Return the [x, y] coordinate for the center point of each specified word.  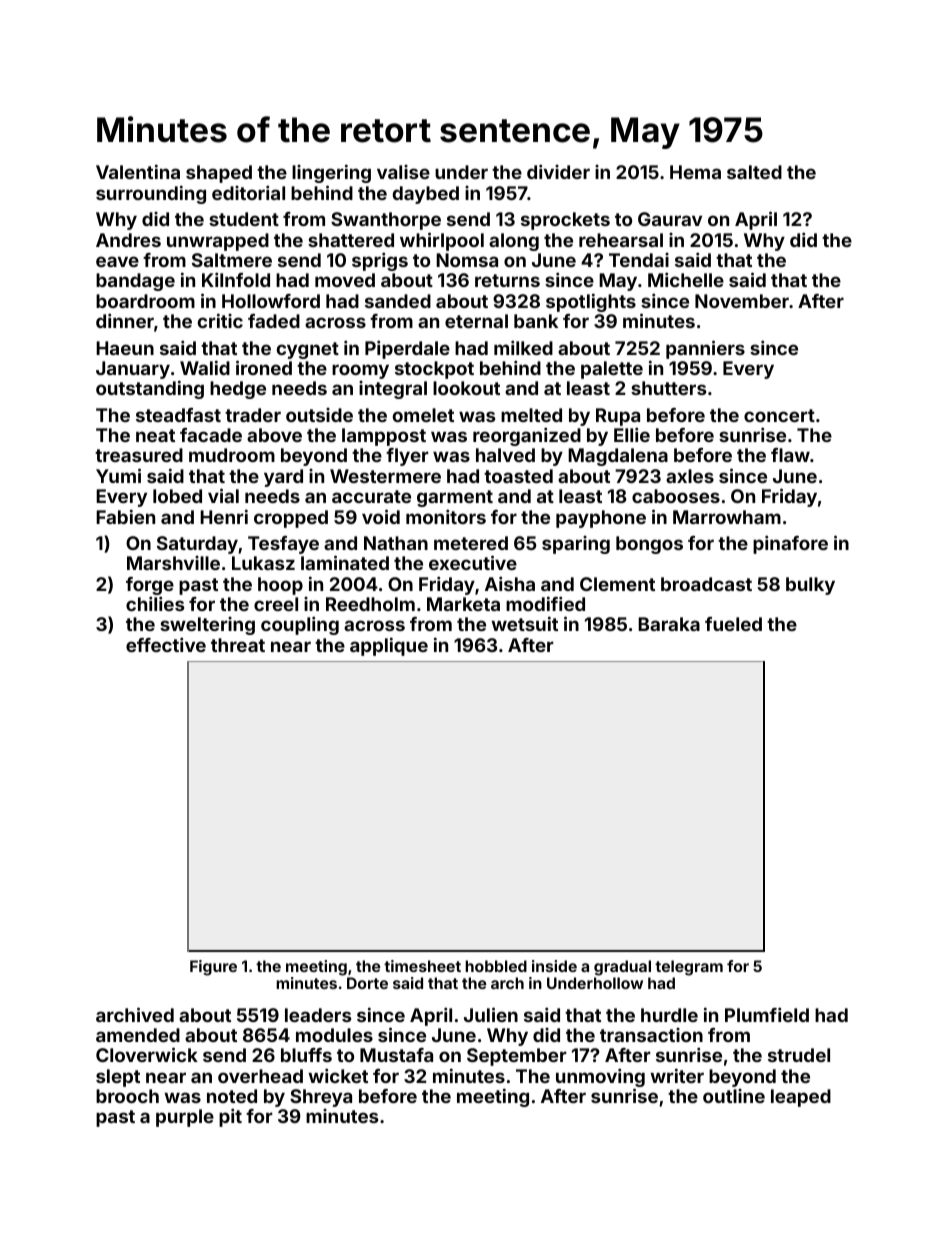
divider [558, 171]
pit [230, 1117]
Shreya [321, 1098]
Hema [695, 172]
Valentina [138, 171]
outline [734, 1096]
